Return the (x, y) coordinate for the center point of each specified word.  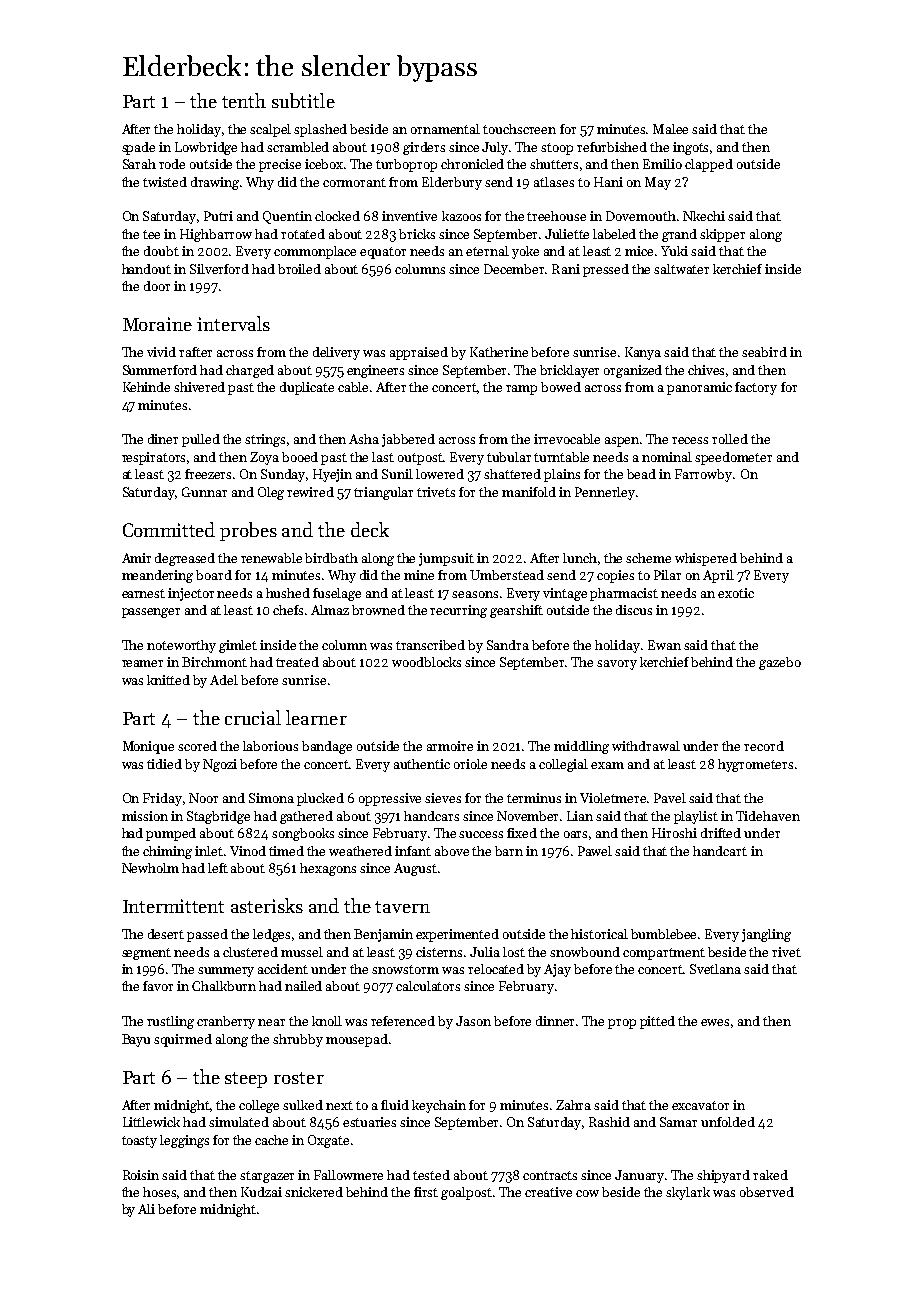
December (514, 269)
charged (250, 371)
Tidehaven (768, 816)
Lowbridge (206, 148)
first (426, 1192)
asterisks (267, 905)
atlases (554, 182)
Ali (146, 1209)
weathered (360, 851)
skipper (722, 235)
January (639, 1176)
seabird (764, 352)
